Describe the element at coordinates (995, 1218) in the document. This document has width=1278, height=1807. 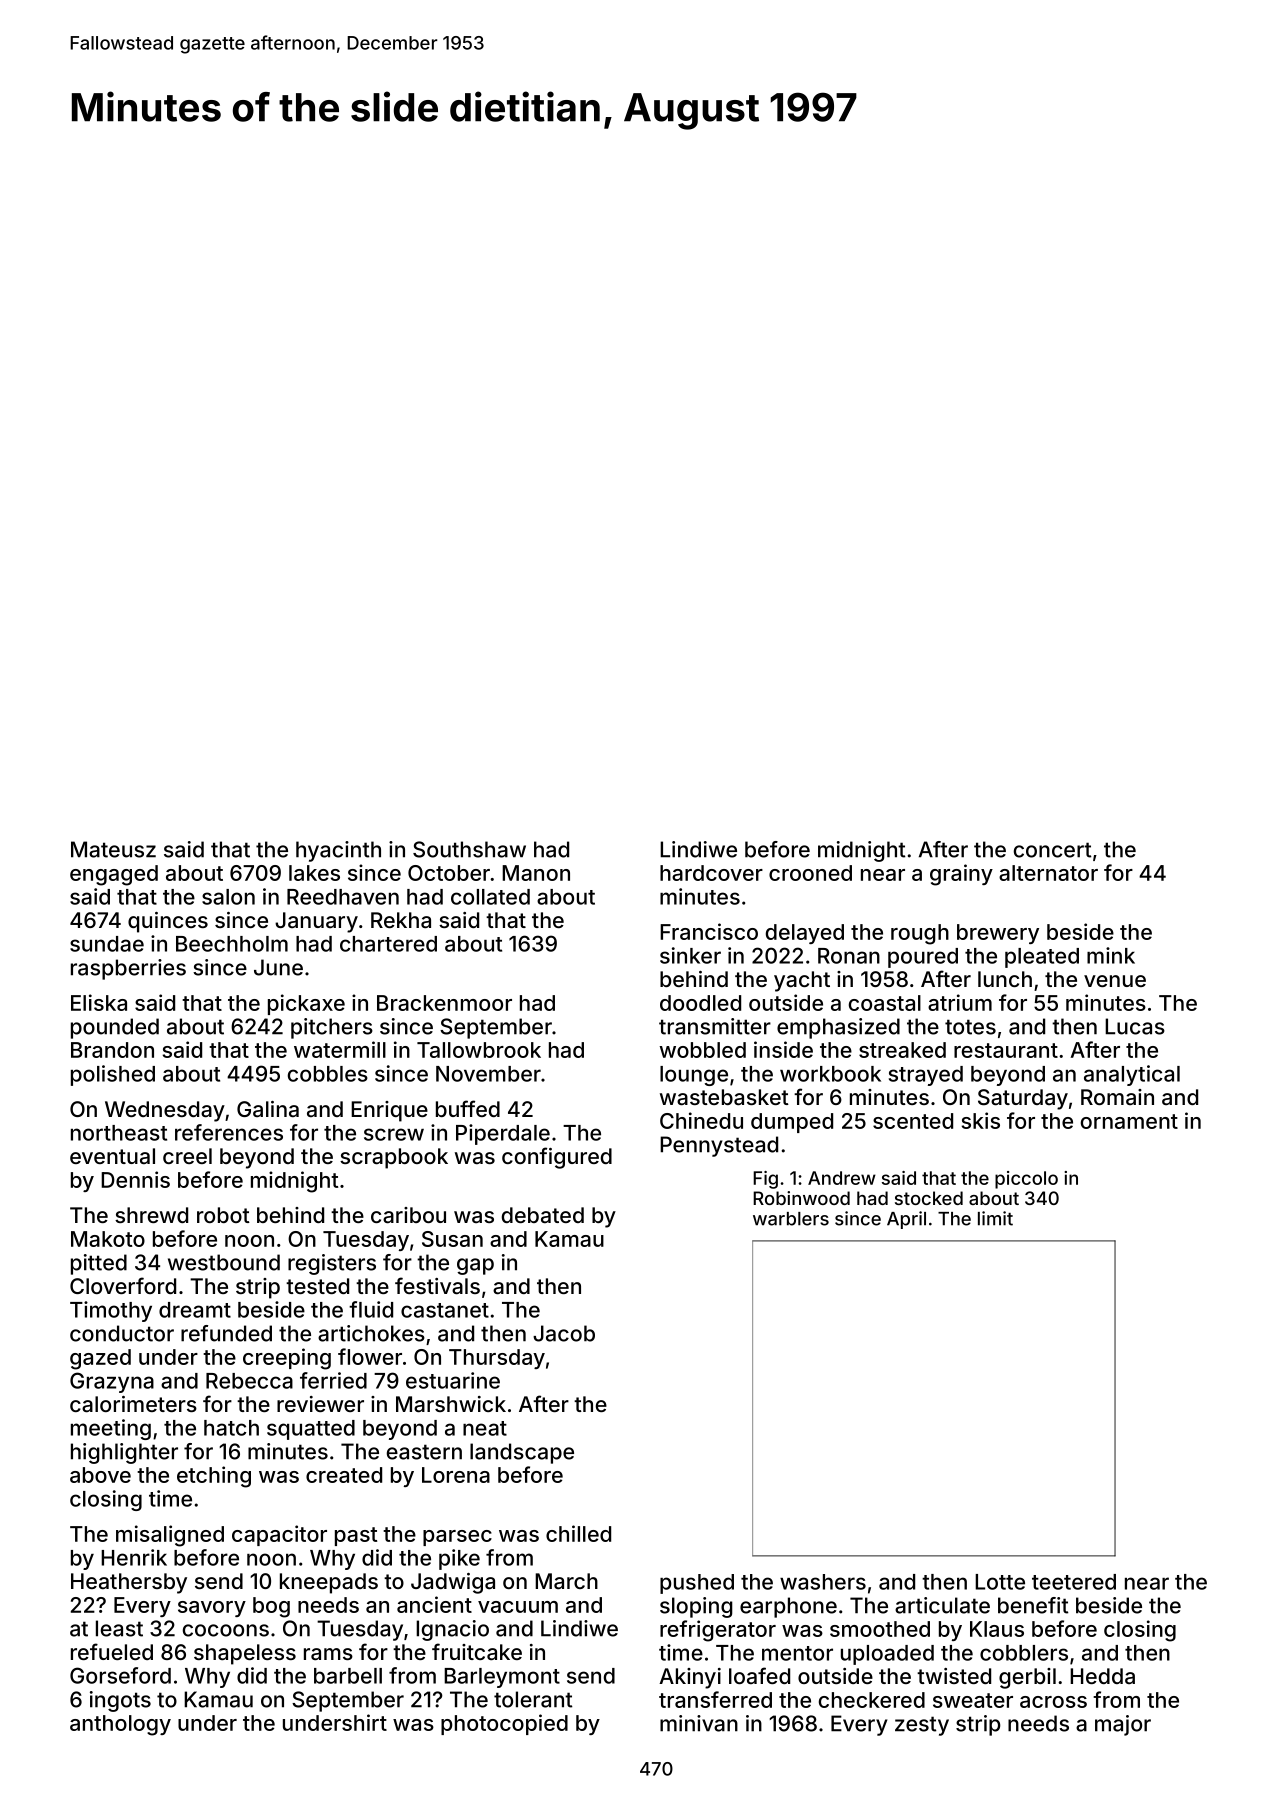
I see `limit` at that location.
